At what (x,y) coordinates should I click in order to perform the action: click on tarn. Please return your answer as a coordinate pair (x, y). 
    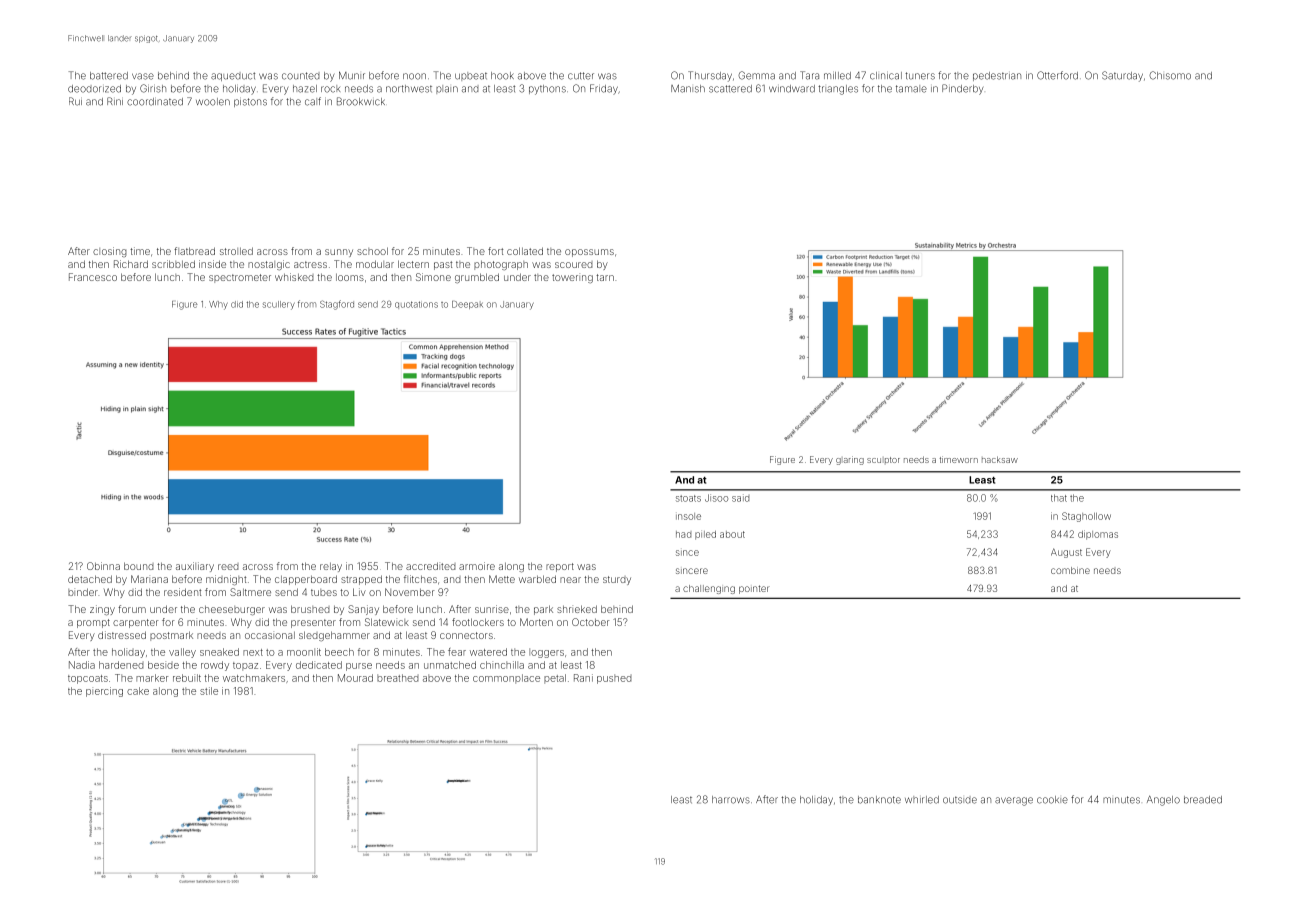
    Looking at the image, I should click on (605, 277).
